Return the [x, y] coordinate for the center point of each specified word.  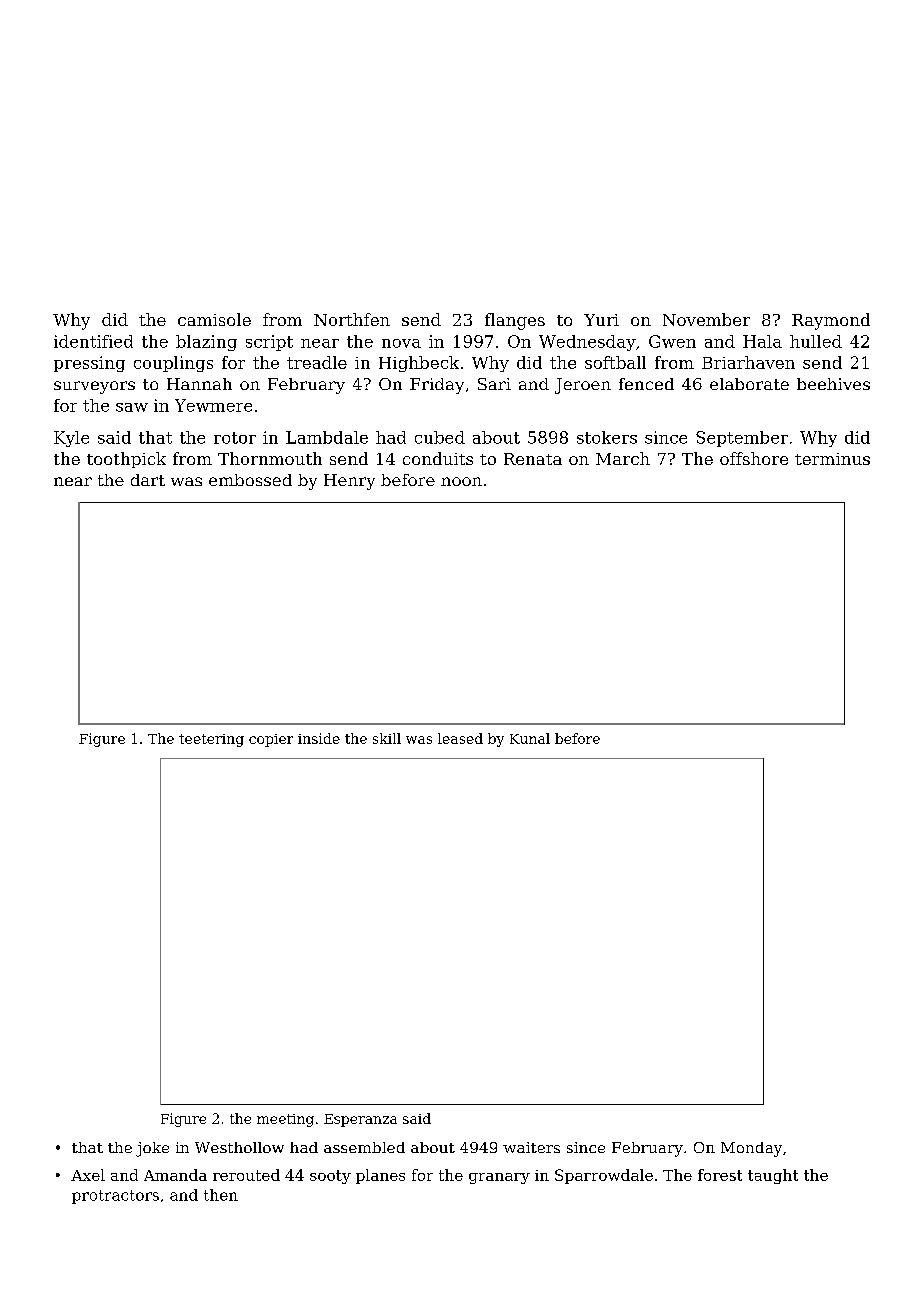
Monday [751, 1149]
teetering [211, 740]
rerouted [246, 1175]
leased [460, 738]
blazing [206, 343]
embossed [250, 480]
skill [387, 738]
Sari [494, 384]
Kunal [530, 738]
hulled [816, 341]
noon [461, 481]
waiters [531, 1147]
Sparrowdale [604, 1176]
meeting [285, 1120]
